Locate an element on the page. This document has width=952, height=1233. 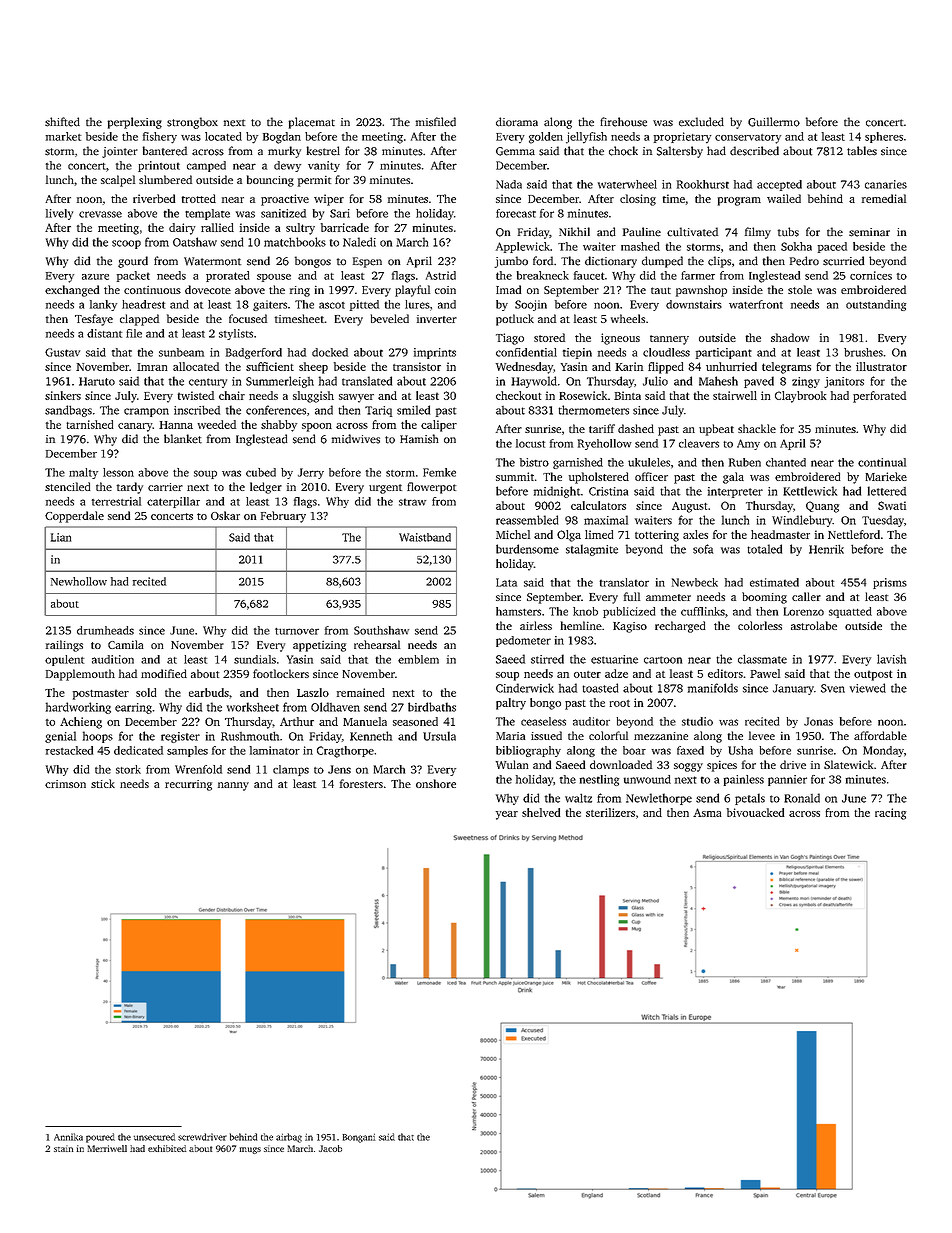
drumheads is located at coordinates (105, 630).
